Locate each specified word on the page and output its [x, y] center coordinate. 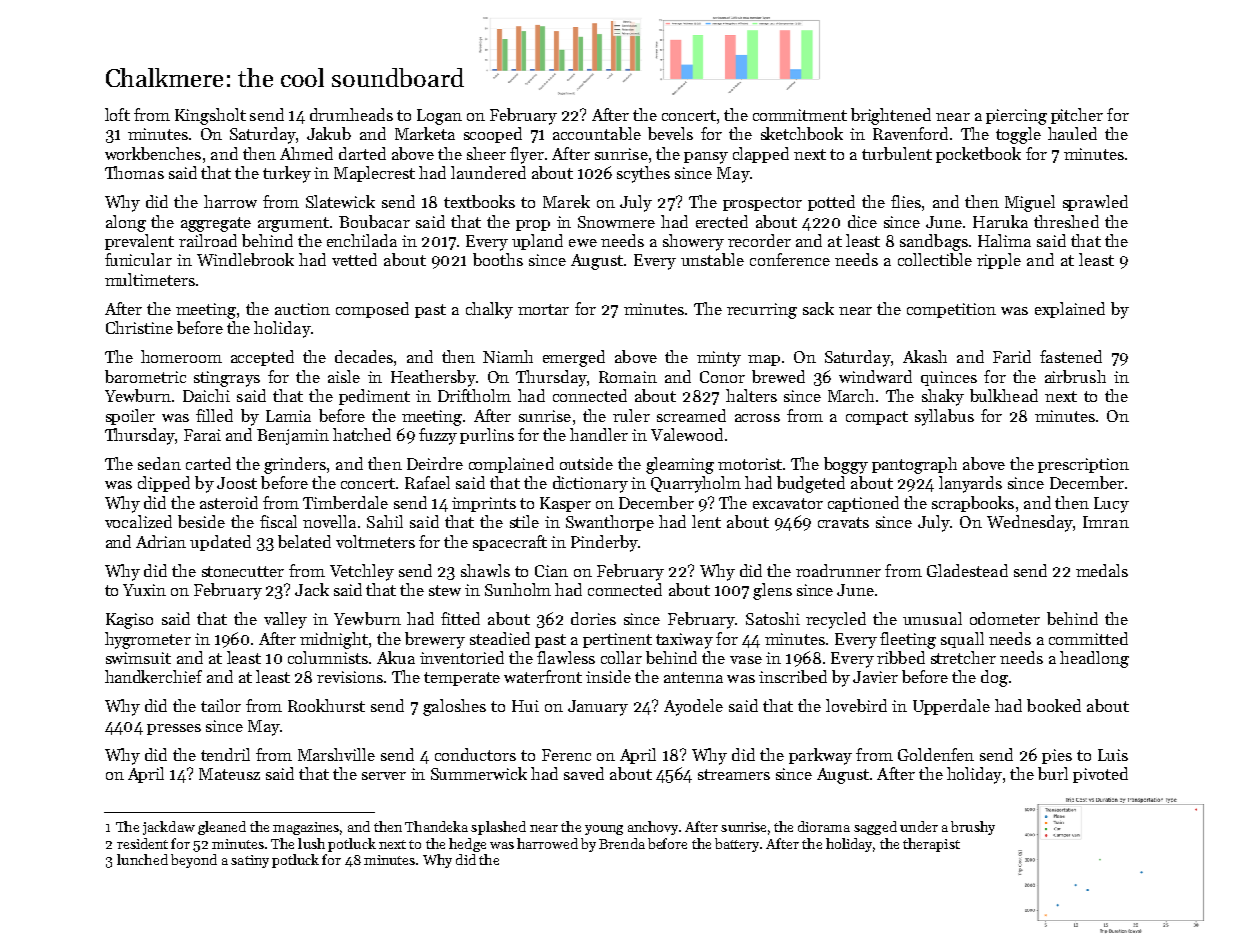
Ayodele [693, 707]
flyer [527, 155]
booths [498, 259]
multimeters [150, 279]
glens [772, 591]
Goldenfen [936, 754]
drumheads [351, 114]
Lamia [288, 416]
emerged [574, 358]
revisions [350, 677]
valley [285, 620]
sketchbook [802, 133]
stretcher [963, 657]
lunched [142, 859]
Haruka [1000, 221]
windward [875, 376]
